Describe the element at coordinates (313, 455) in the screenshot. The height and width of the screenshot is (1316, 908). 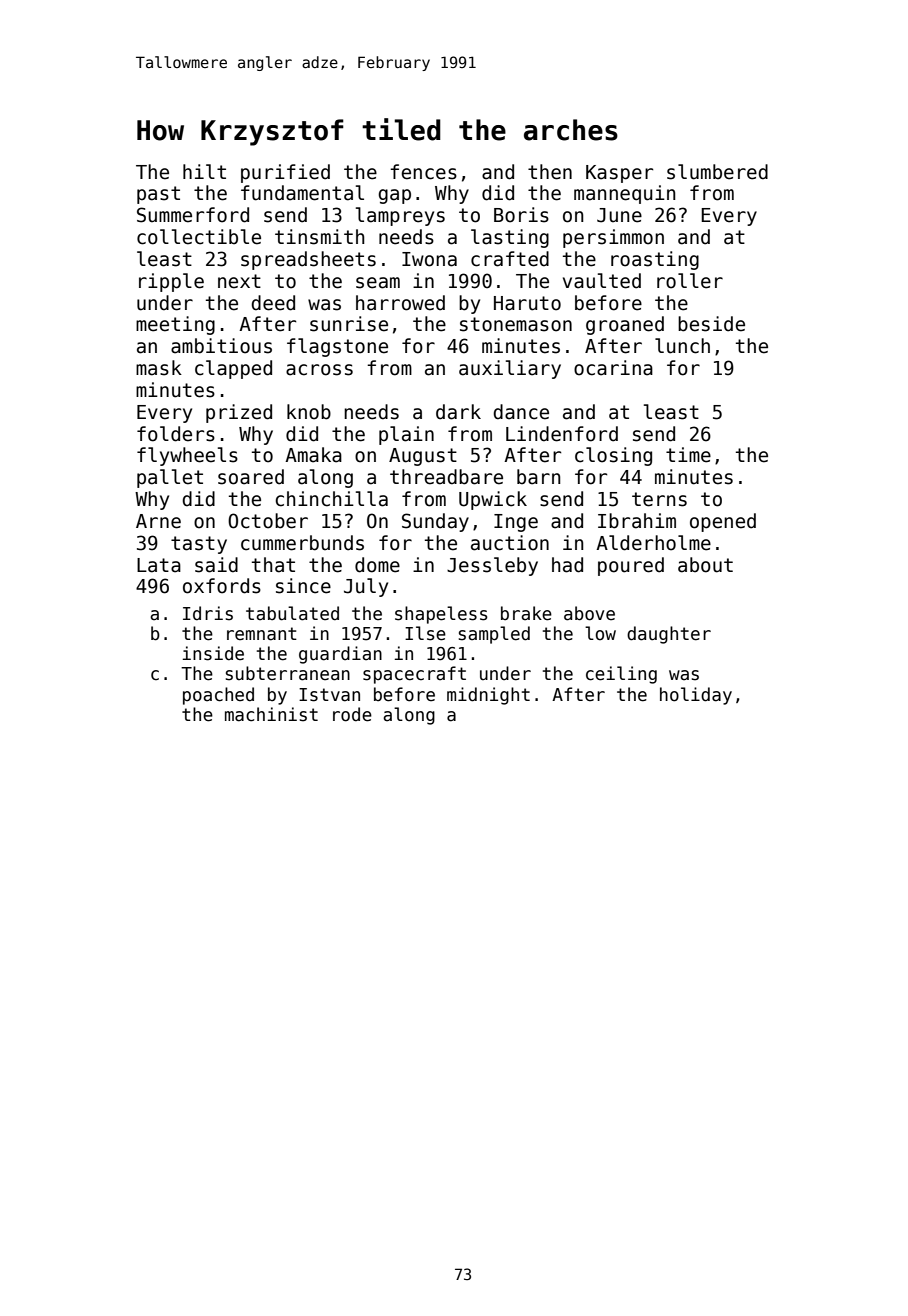
I see `Amaka` at that location.
